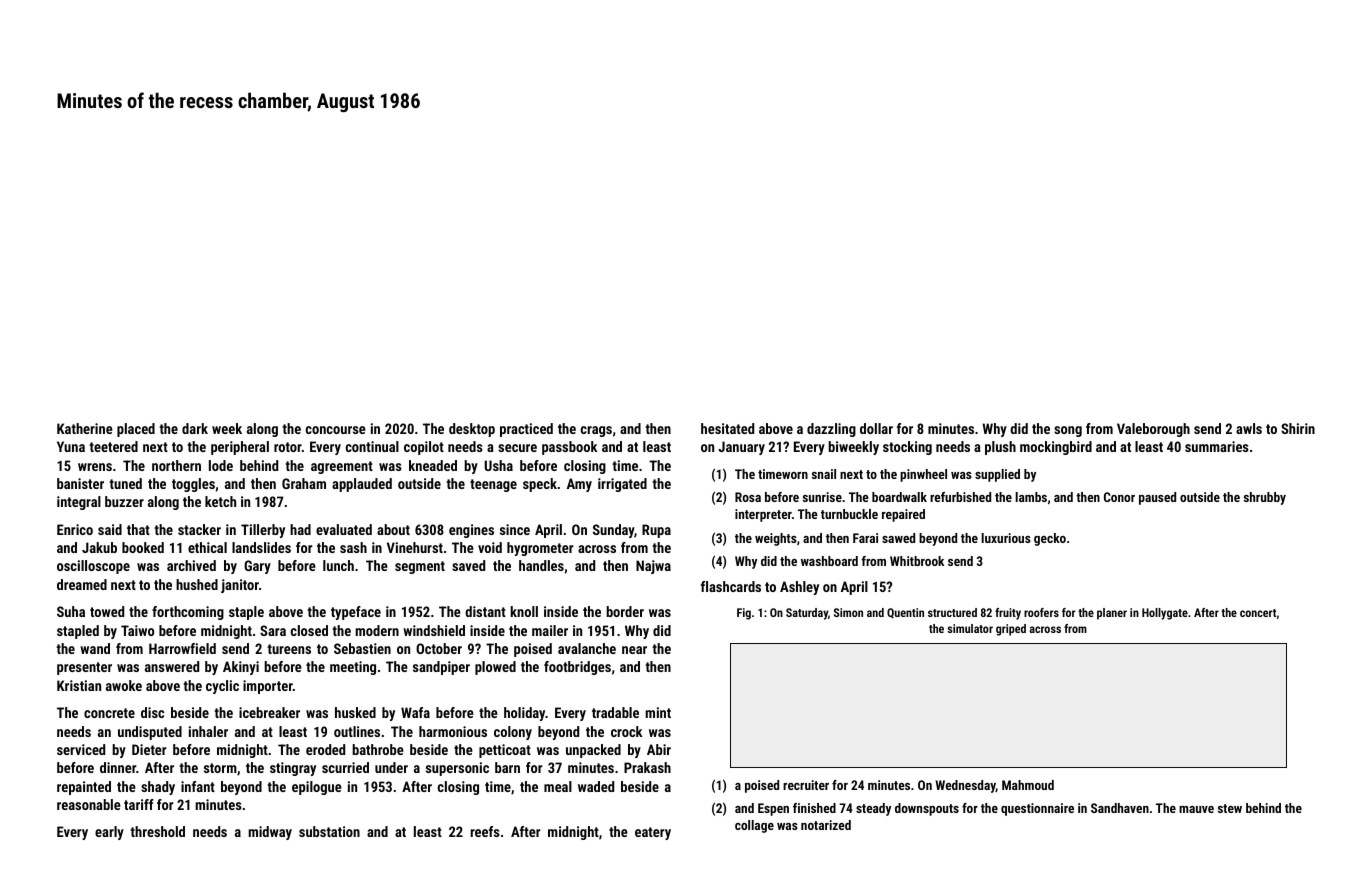 The width and height of the document is (1372, 887). Describe the element at coordinates (317, 788) in the document. I see `epilogue` at that location.
